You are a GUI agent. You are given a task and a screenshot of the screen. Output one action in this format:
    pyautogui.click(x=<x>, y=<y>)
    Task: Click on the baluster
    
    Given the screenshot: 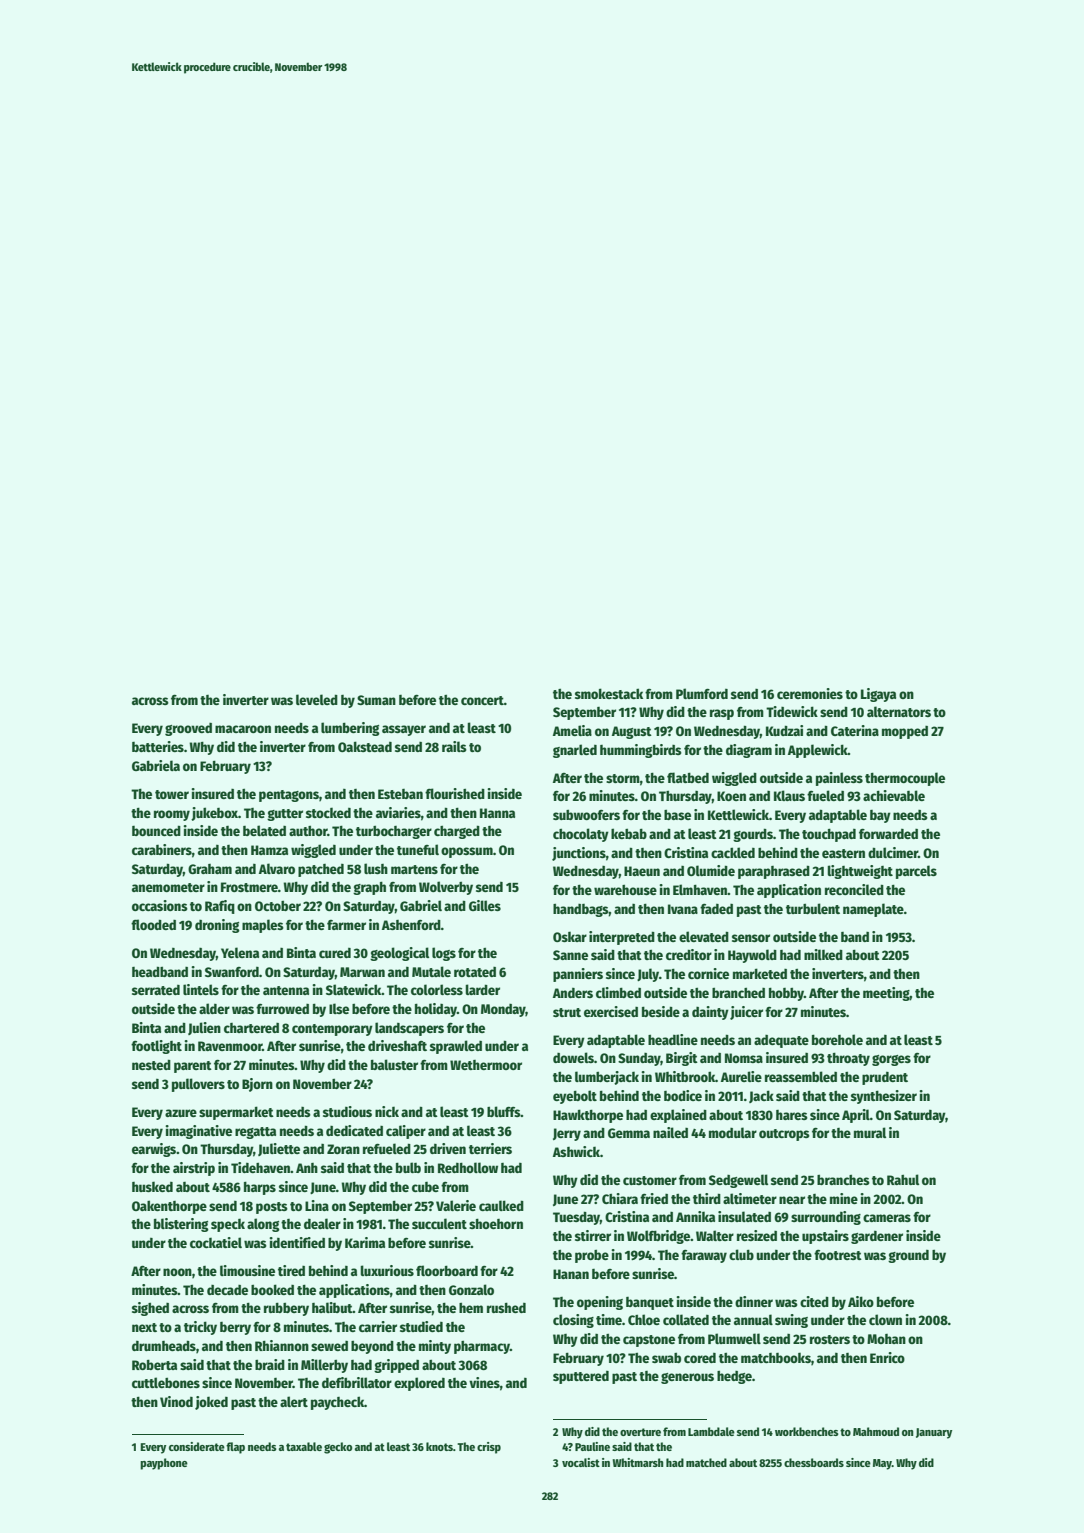 What is the action you would take?
    pyautogui.click(x=394, y=1064)
